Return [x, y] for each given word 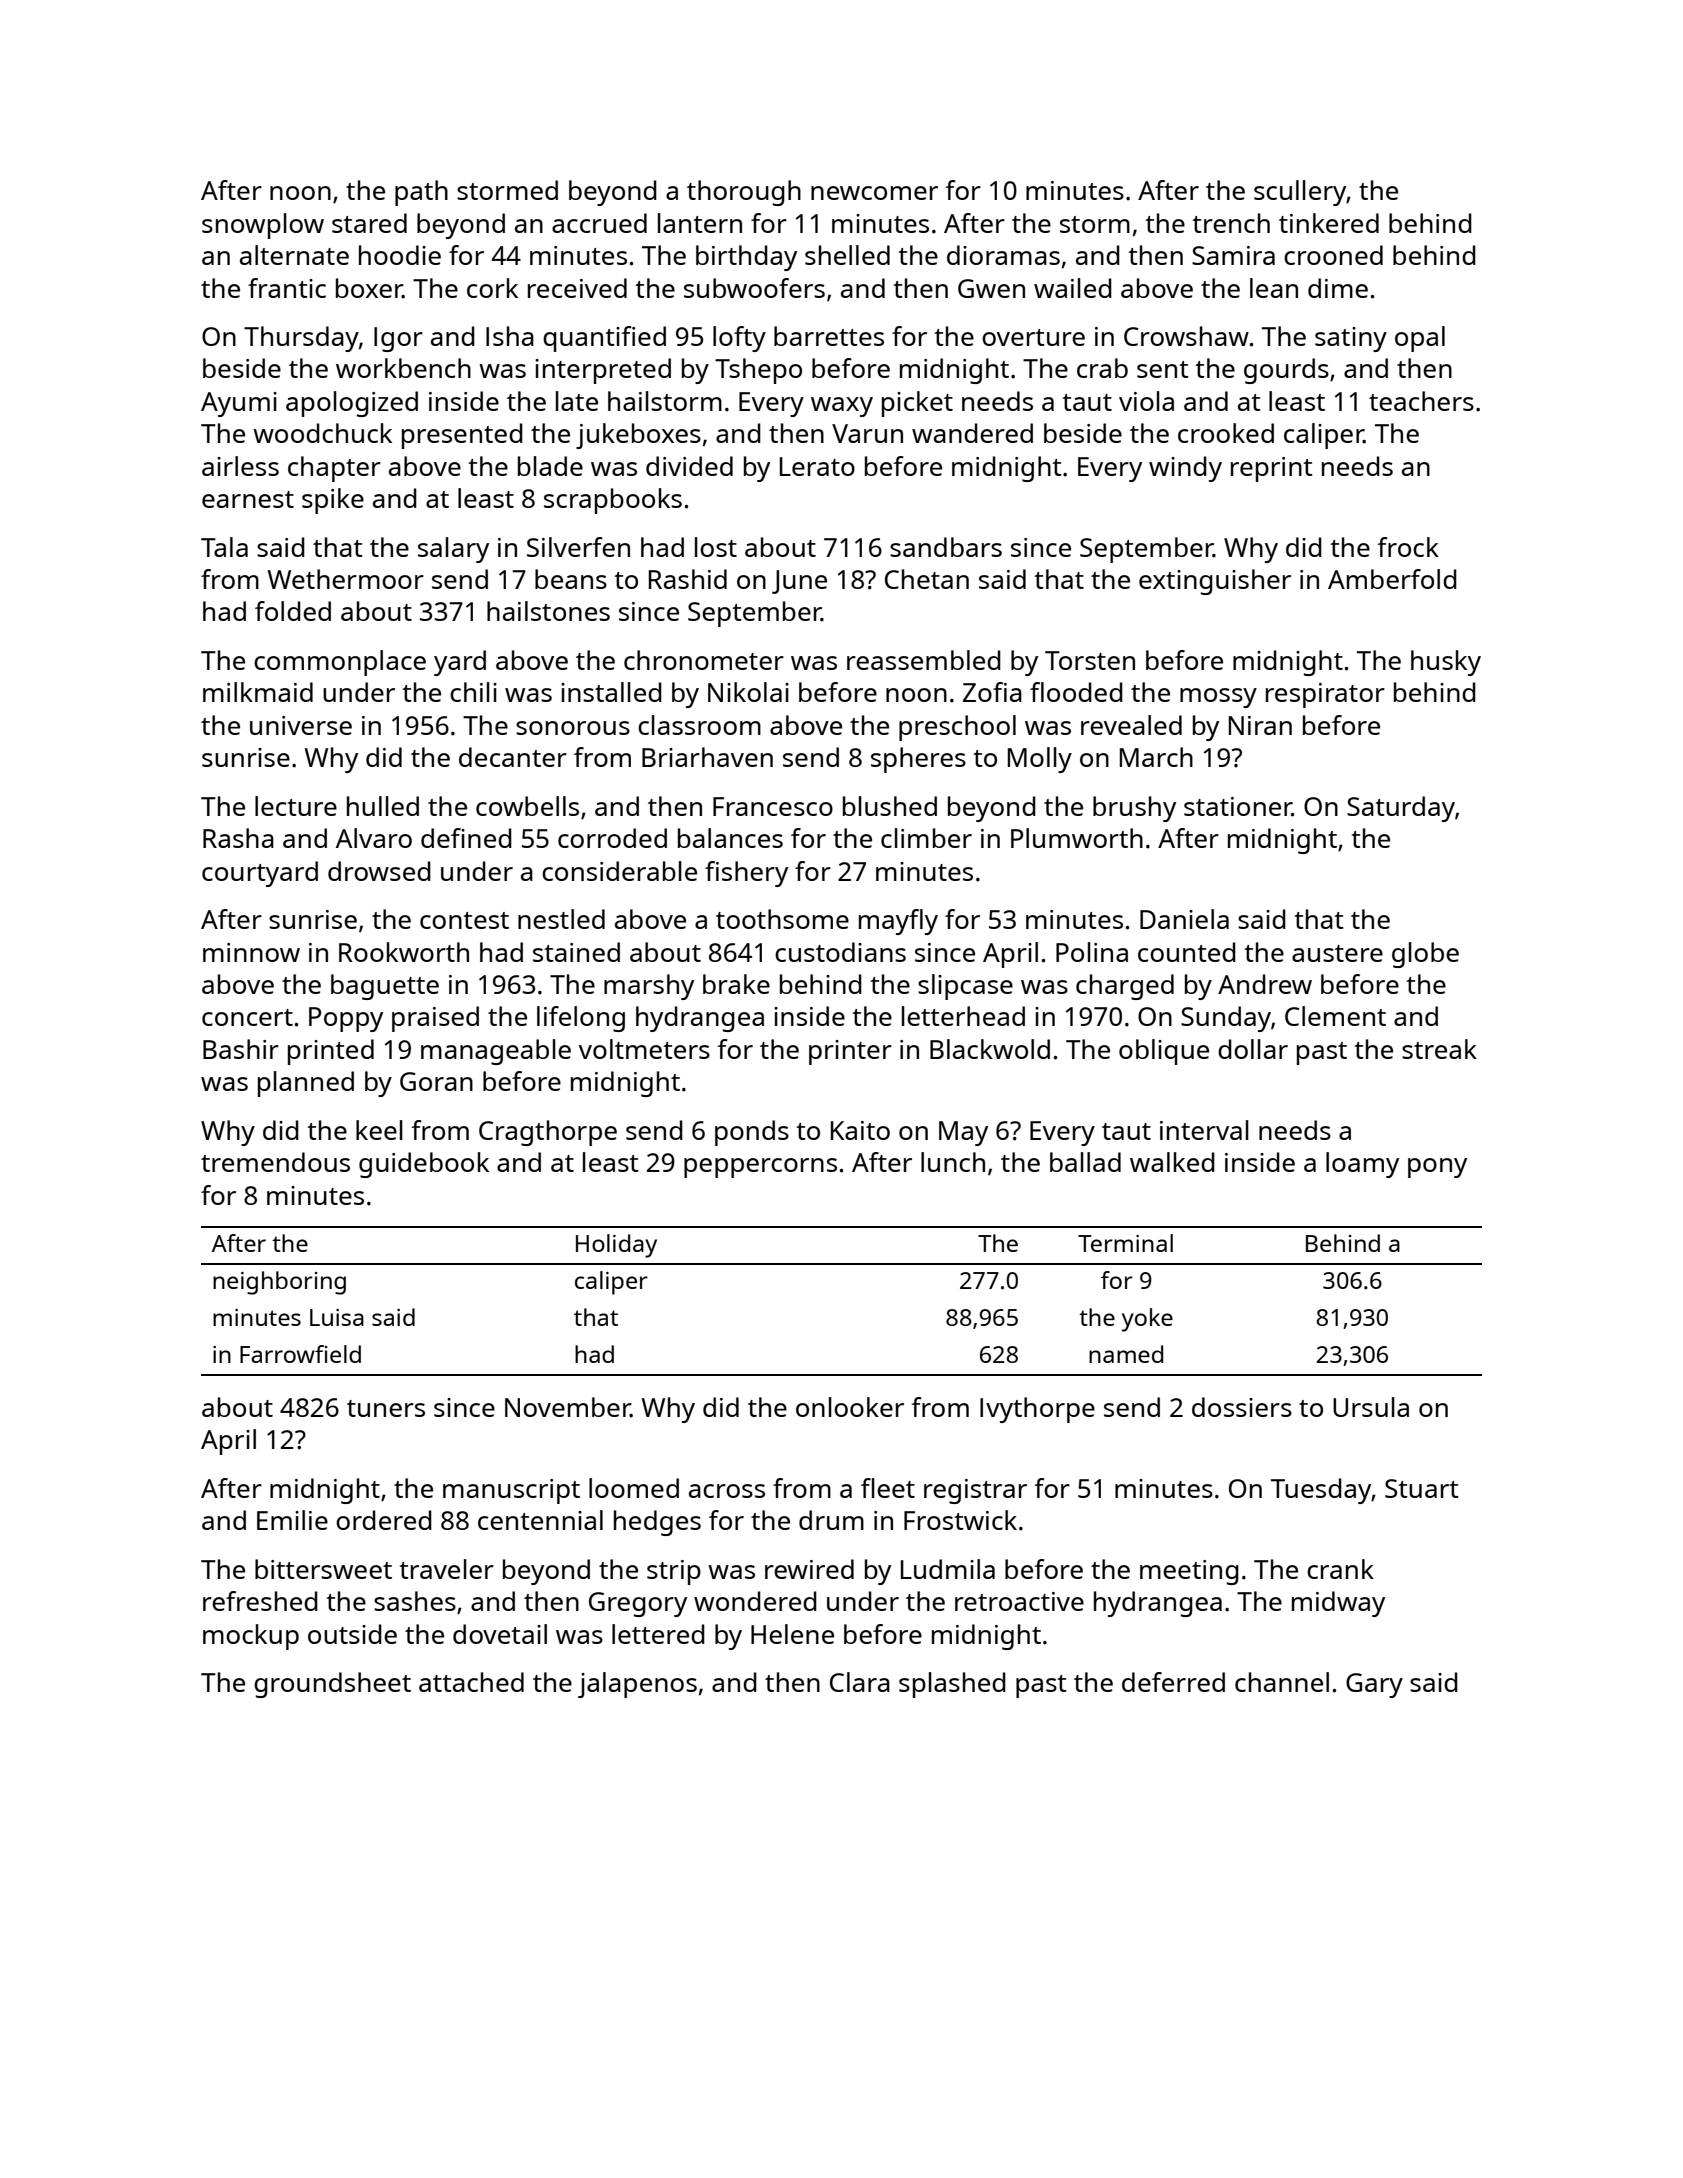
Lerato [817, 466]
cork [492, 288]
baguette [385, 987]
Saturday [1401, 809]
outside [352, 1634]
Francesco [773, 806]
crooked [1226, 433]
